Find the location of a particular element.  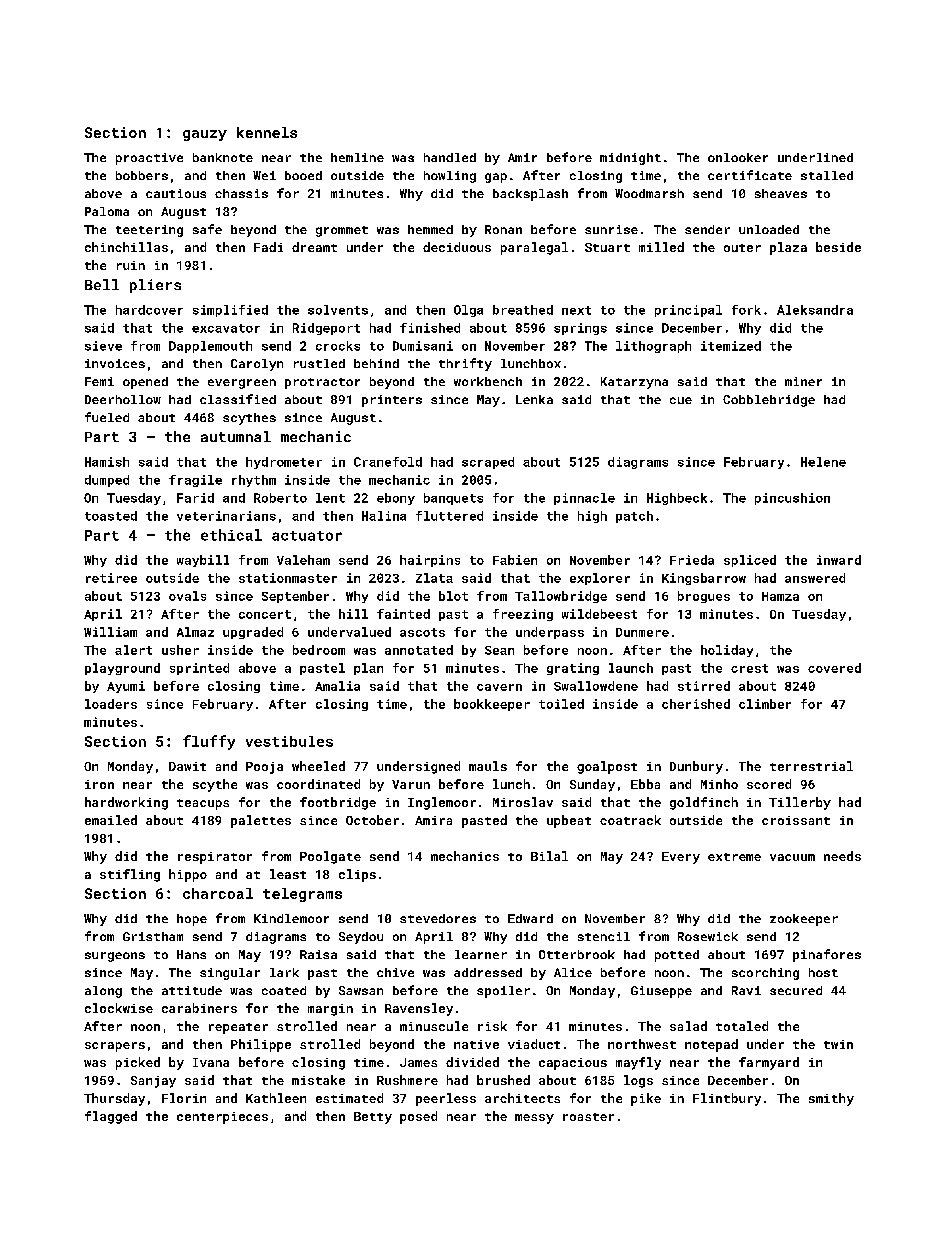

invoices is located at coordinates (115, 363).
